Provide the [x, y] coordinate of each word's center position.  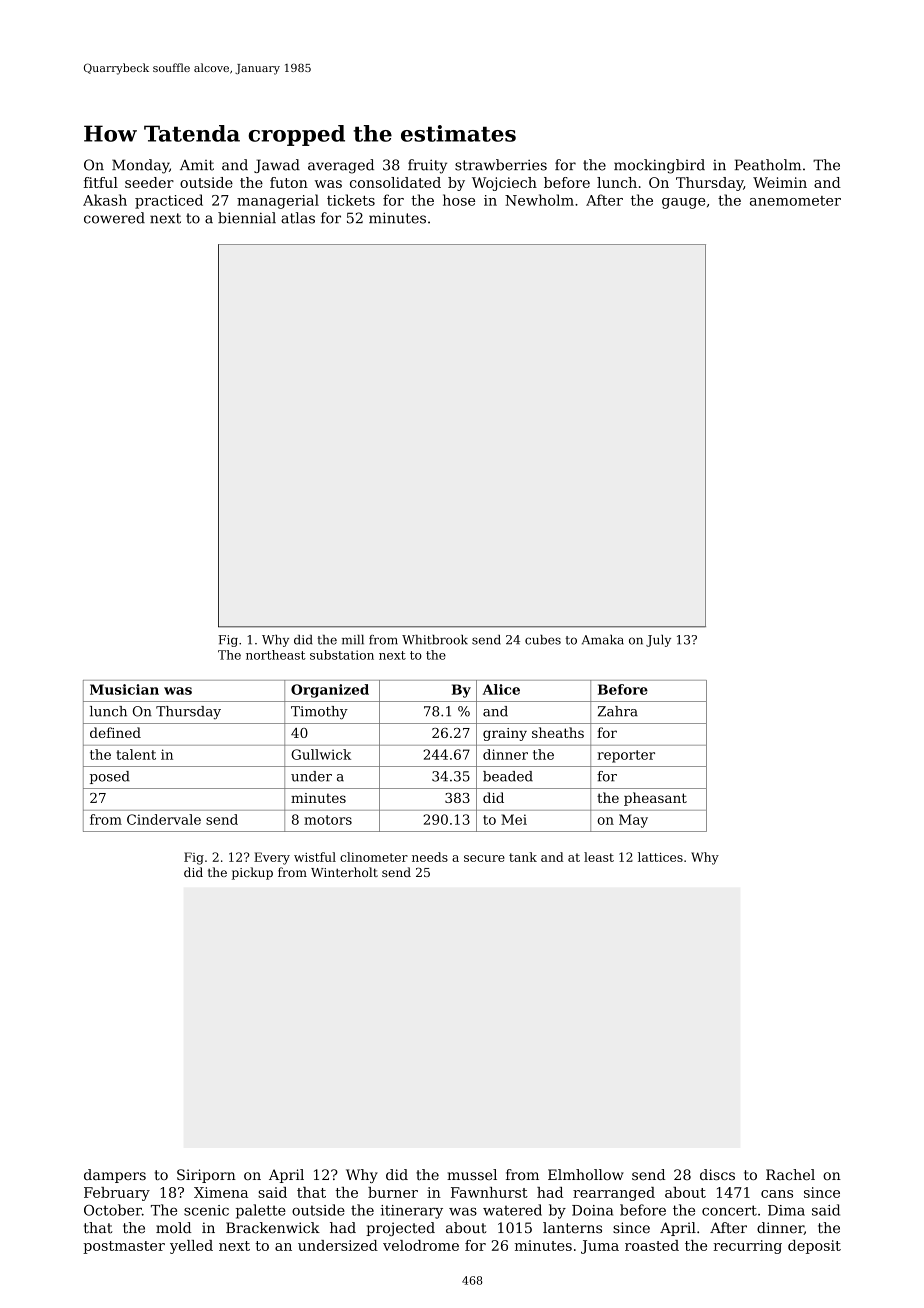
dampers [115, 1176]
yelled [191, 1247]
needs [430, 857]
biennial [247, 218]
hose [459, 200]
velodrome [421, 1245]
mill [353, 640]
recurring [747, 1247]
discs [717, 1174]
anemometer [795, 201]
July [658, 641]
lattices [660, 857]
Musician [124, 689]
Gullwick [321, 754]
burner [393, 1192]
